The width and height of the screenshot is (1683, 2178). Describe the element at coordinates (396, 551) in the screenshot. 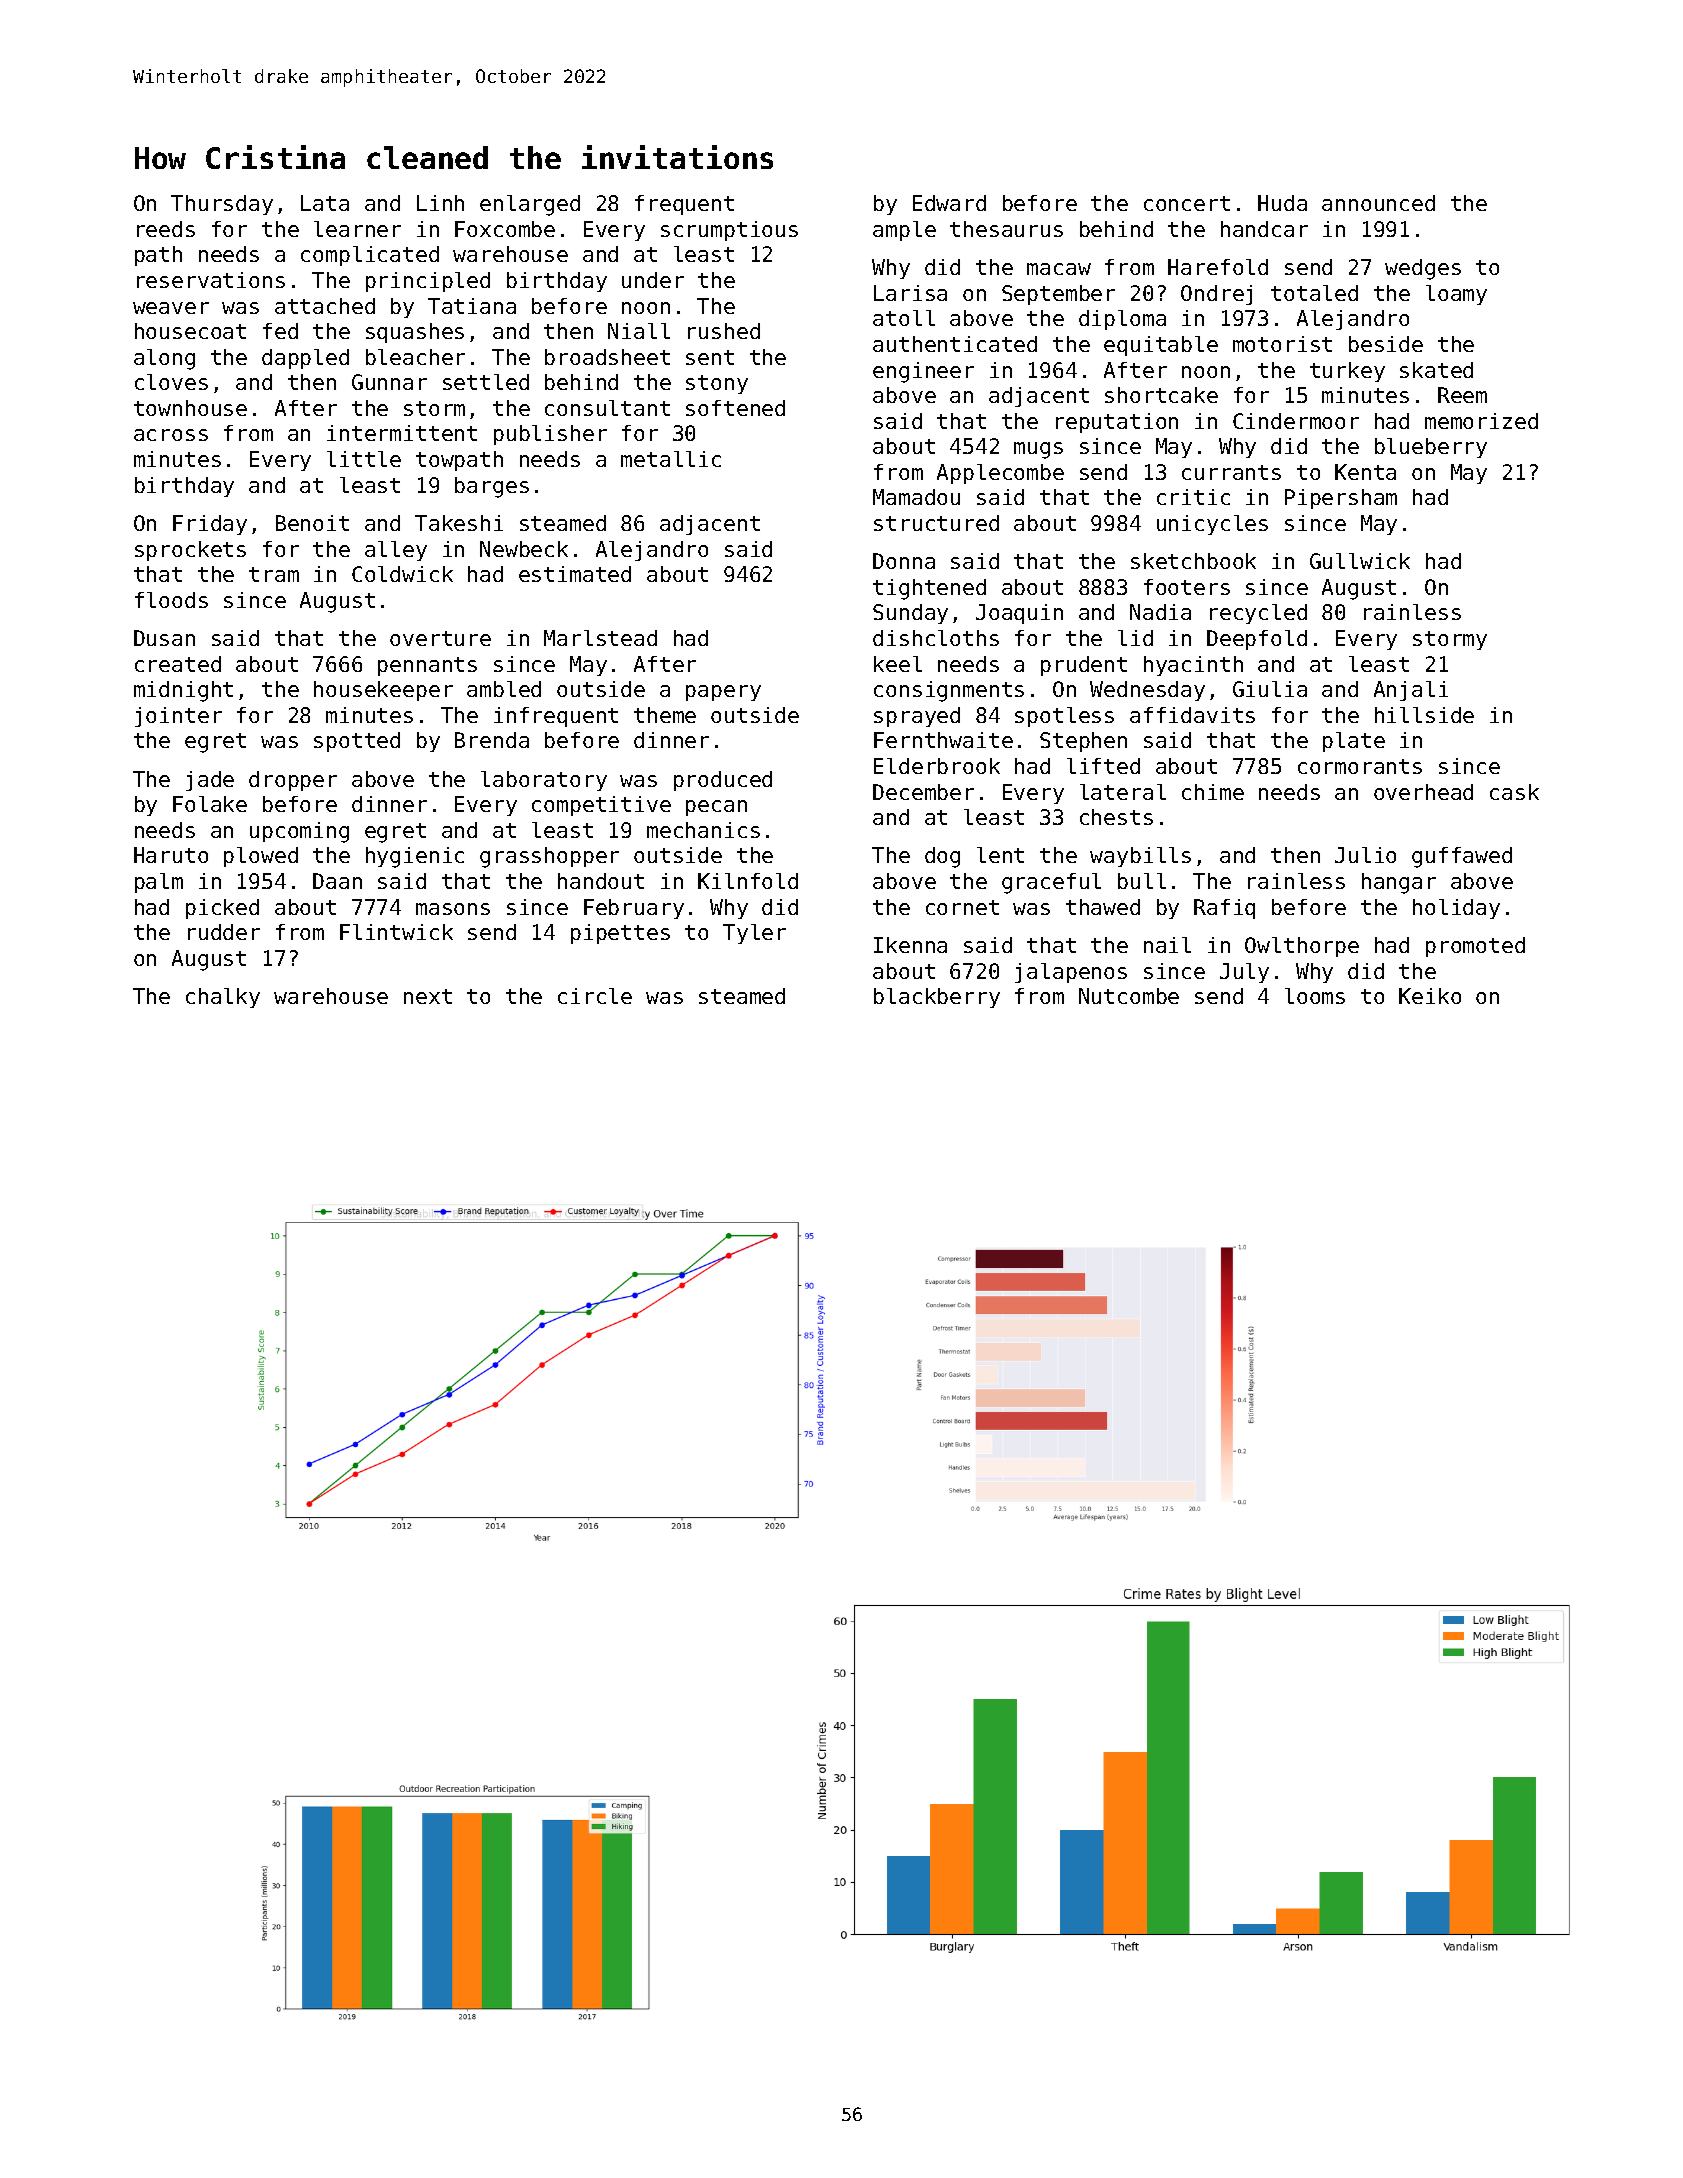

I see `alley` at that location.
